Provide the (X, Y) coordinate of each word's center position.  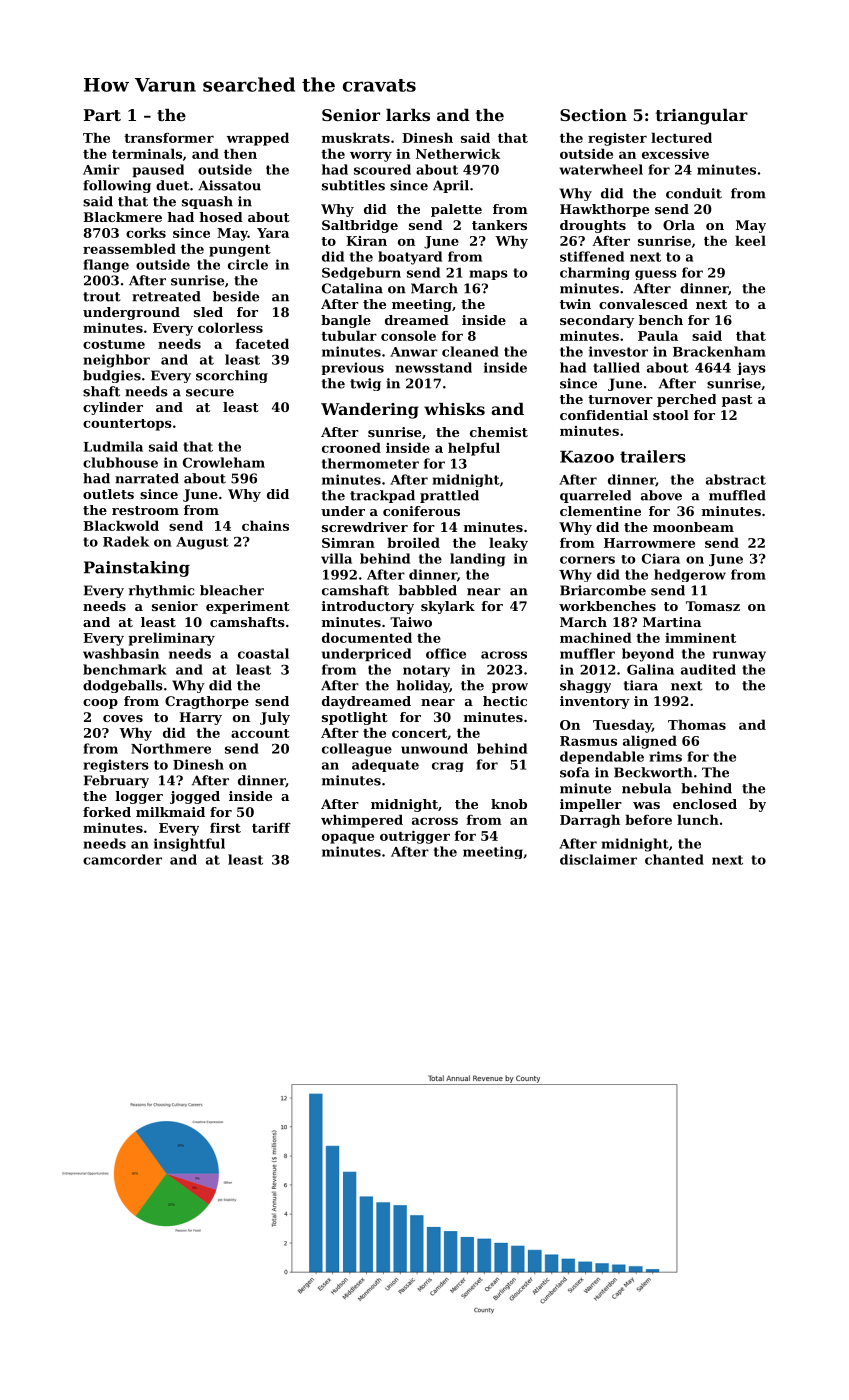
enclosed (705, 804)
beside (236, 296)
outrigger (415, 837)
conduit (694, 193)
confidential (604, 415)
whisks (454, 409)
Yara (273, 233)
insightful (189, 845)
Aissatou (229, 185)
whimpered (362, 821)
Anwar (414, 352)
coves (123, 718)
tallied (616, 367)
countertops (127, 425)
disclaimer (598, 859)
